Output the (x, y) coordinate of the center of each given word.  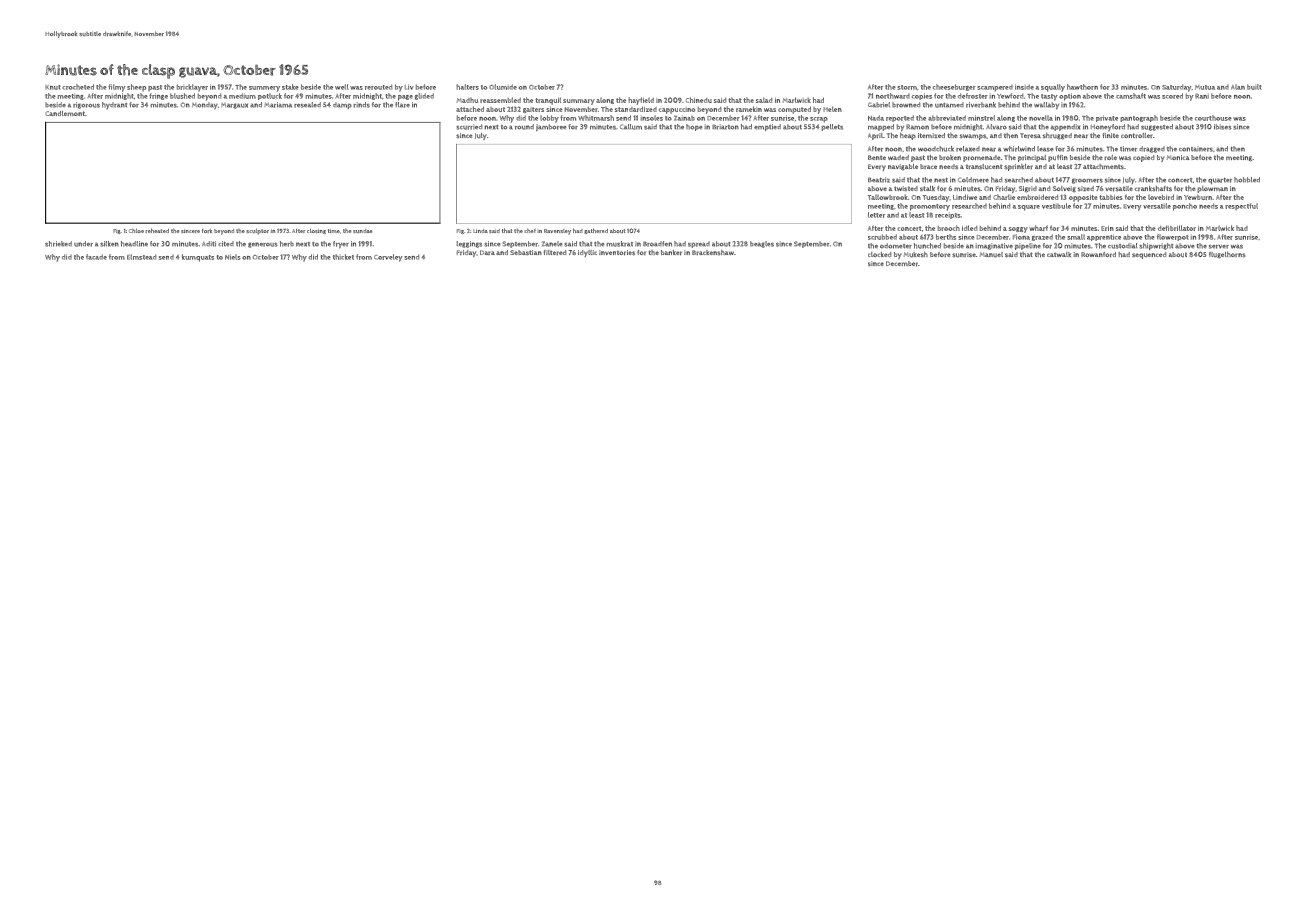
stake (290, 87)
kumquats (198, 258)
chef (530, 230)
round (524, 127)
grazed (1042, 237)
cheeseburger (954, 87)
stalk (927, 188)
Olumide (503, 87)
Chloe (136, 230)
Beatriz (879, 180)
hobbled (1247, 180)
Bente (877, 157)
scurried (469, 127)
